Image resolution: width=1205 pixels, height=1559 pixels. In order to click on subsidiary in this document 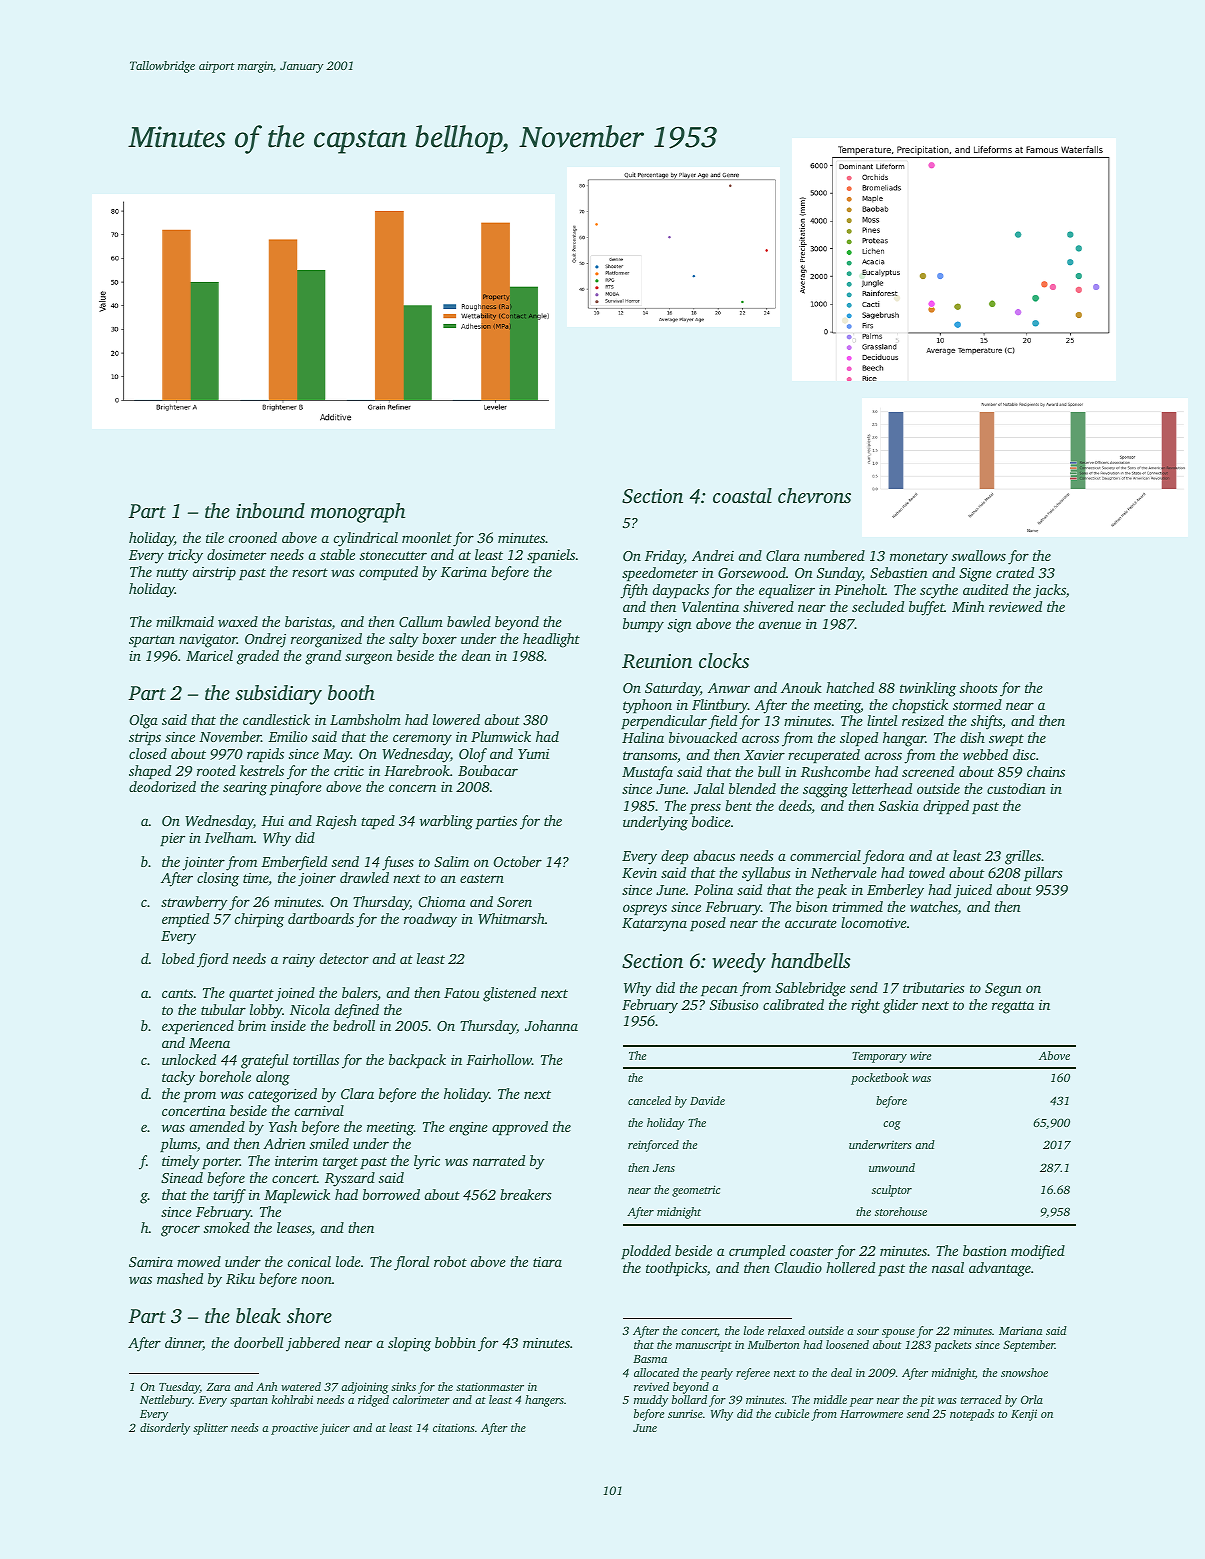, I will do `click(278, 695)`.
